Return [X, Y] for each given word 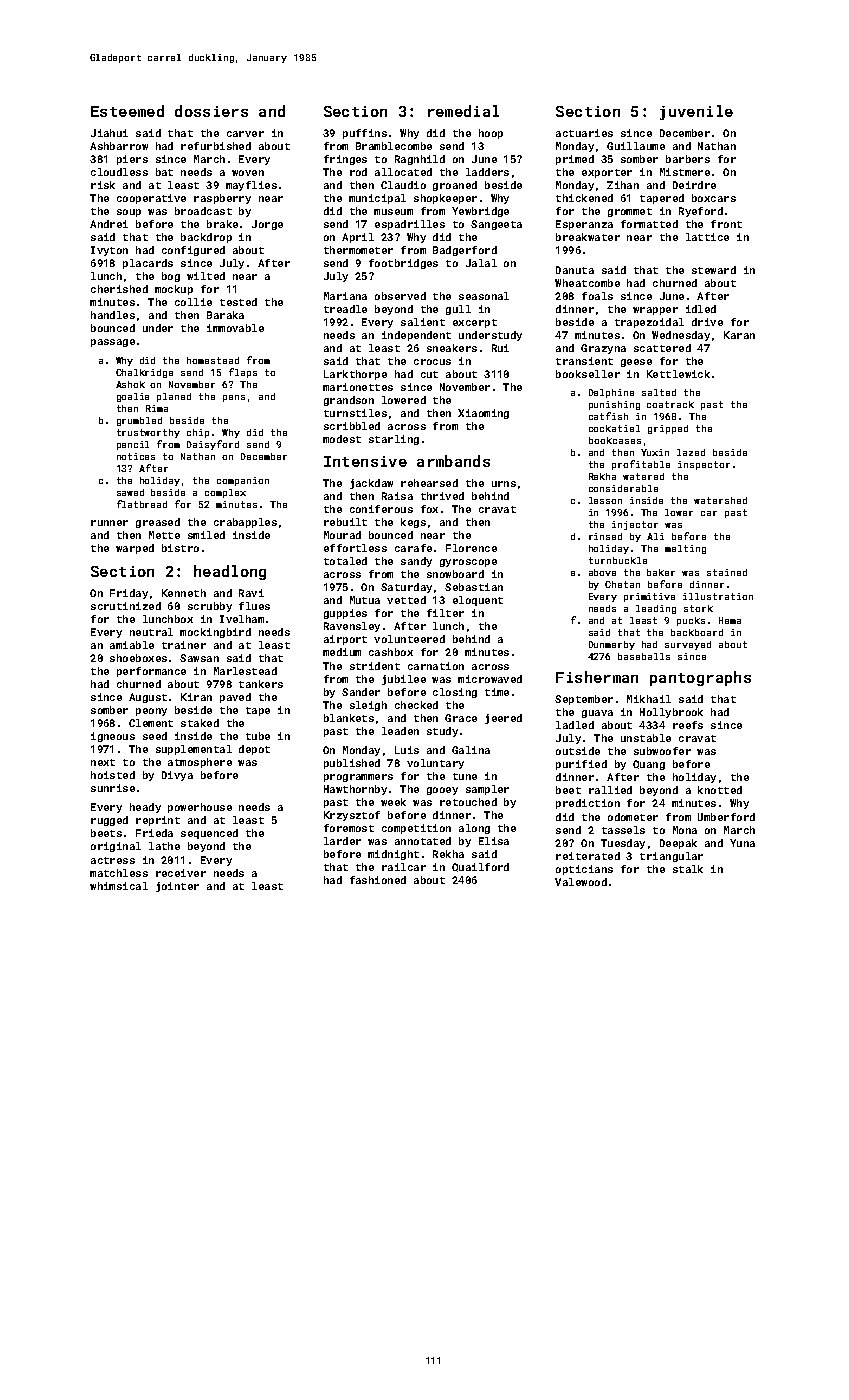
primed [575, 160]
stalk [688, 869]
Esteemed [127, 111]
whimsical [119, 886]
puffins [365, 134]
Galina [471, 750]
